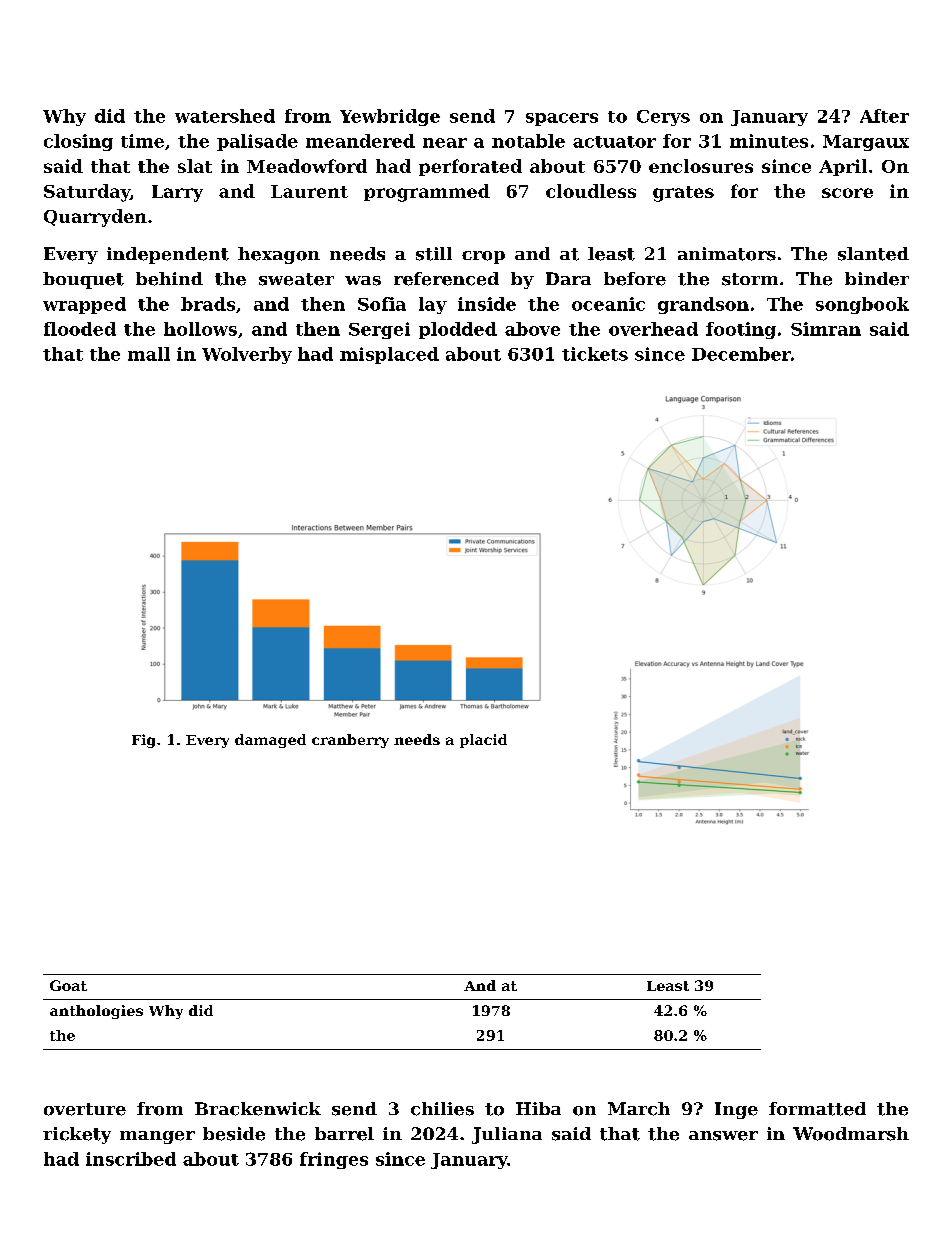  What do you see at coordinates (68, 985) in the screenshot?
I see `Goat` at bounding box center [68, 985].
